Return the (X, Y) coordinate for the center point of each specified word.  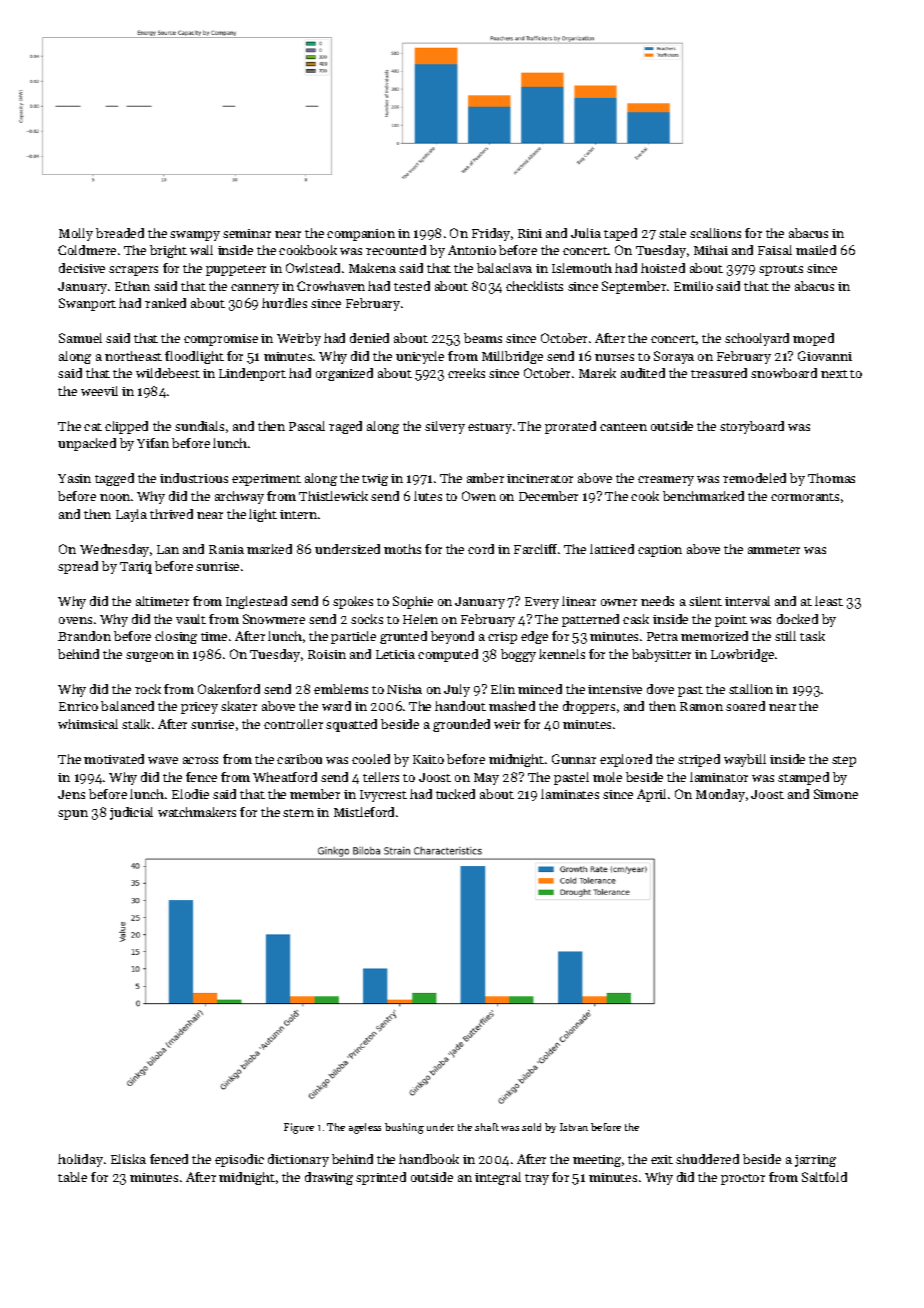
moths (402, 549)
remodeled (754, 478)
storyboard (752, 427)
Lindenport (252, 374)
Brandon (84, 636)
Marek (597, 373)
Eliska (128, 1159)
